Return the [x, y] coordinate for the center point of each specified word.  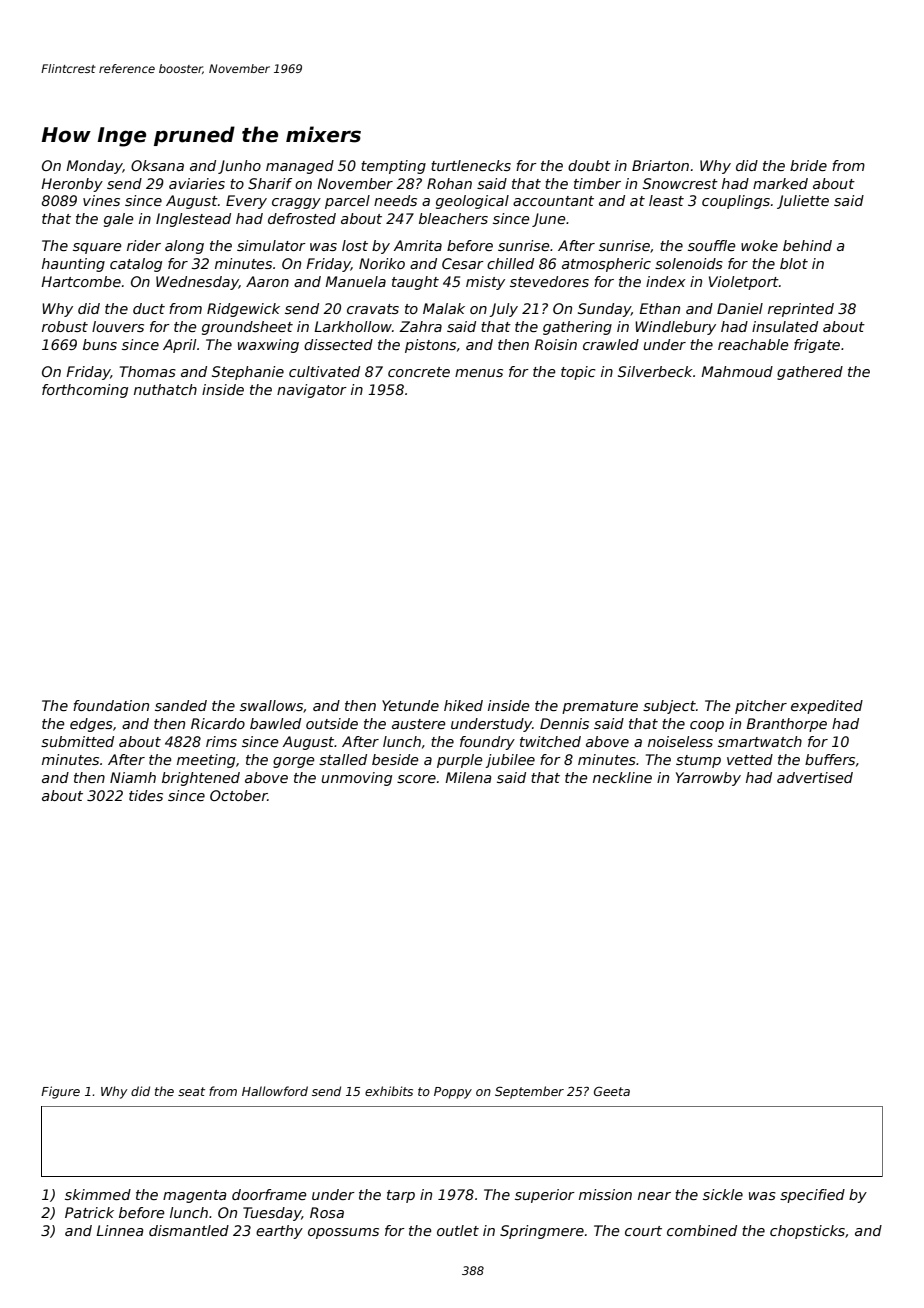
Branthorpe [786, 725]
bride [808, 165]
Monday [94, 167]
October [238, 795]
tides [146, 795]
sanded [181, 705]
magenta [195, 1196]
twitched [550, 741]
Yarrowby [708, 779]
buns [100, 344]
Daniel [740, 308]
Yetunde [410, 705]
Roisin [555, 344]
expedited [827, 707]
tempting [393, 167]
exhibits [389, 1091]
